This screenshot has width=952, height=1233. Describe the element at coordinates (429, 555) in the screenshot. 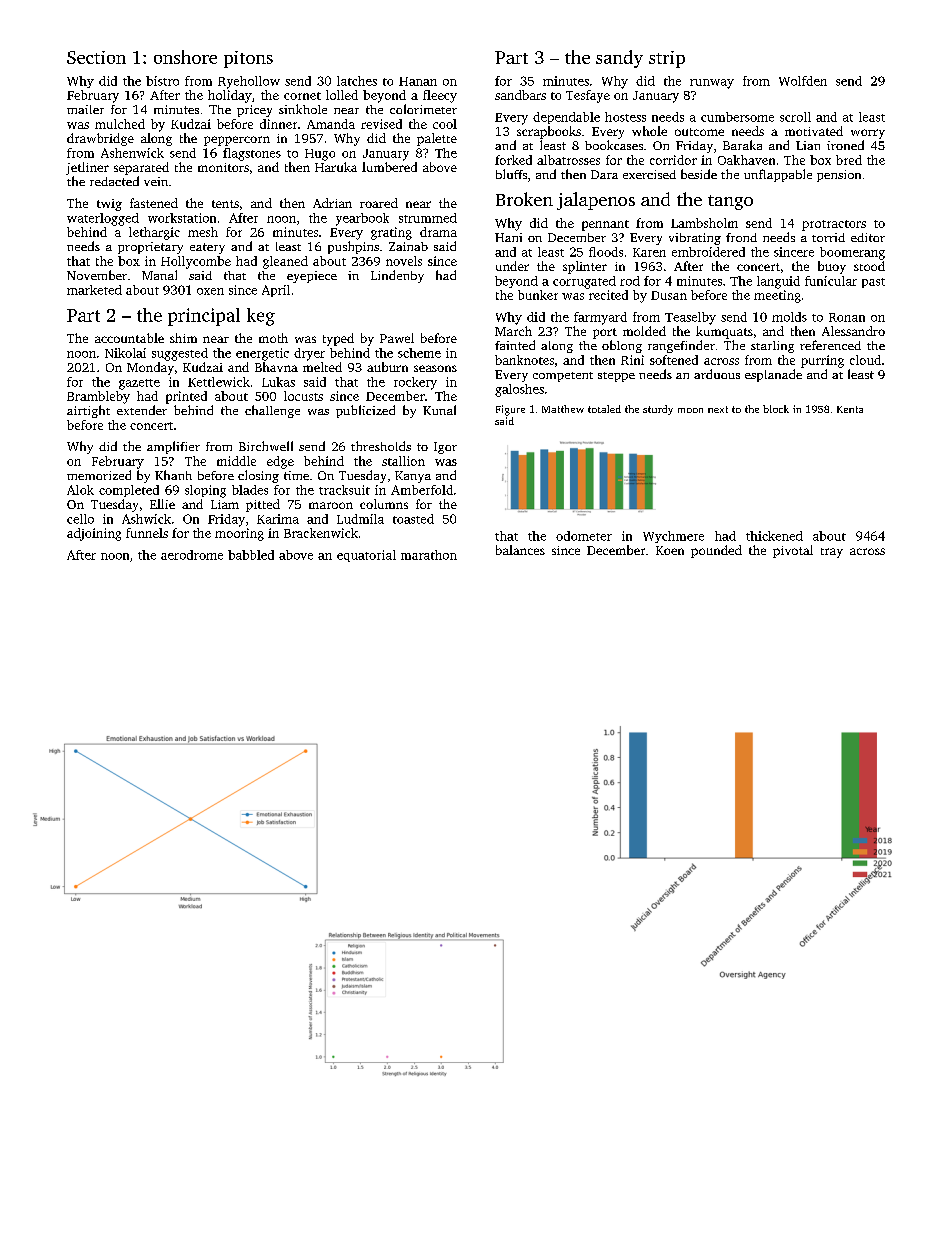

I see `marathon` at that location.
